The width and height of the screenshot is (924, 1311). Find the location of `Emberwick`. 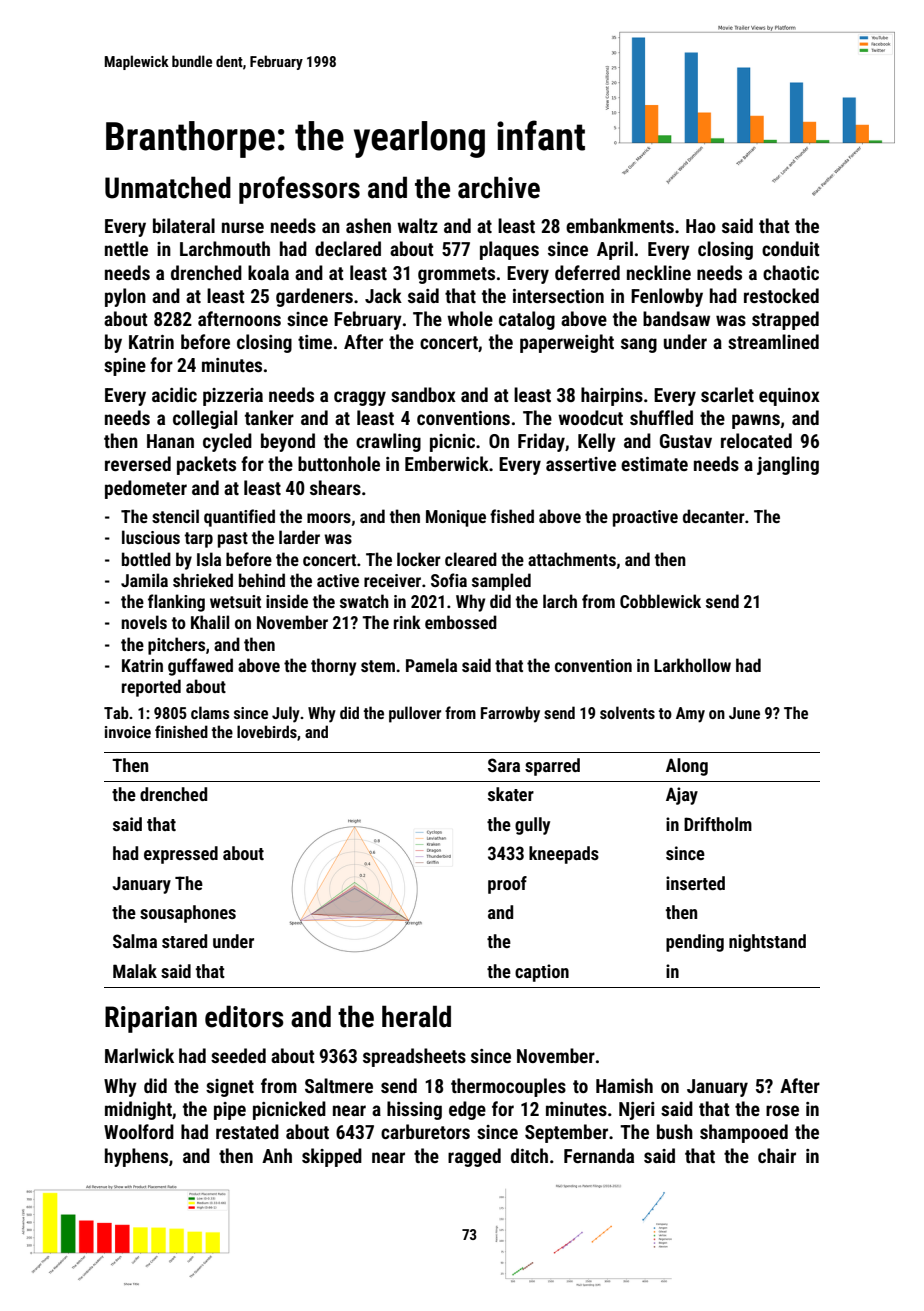

Emberwick is located at coordinates (447, 463).
